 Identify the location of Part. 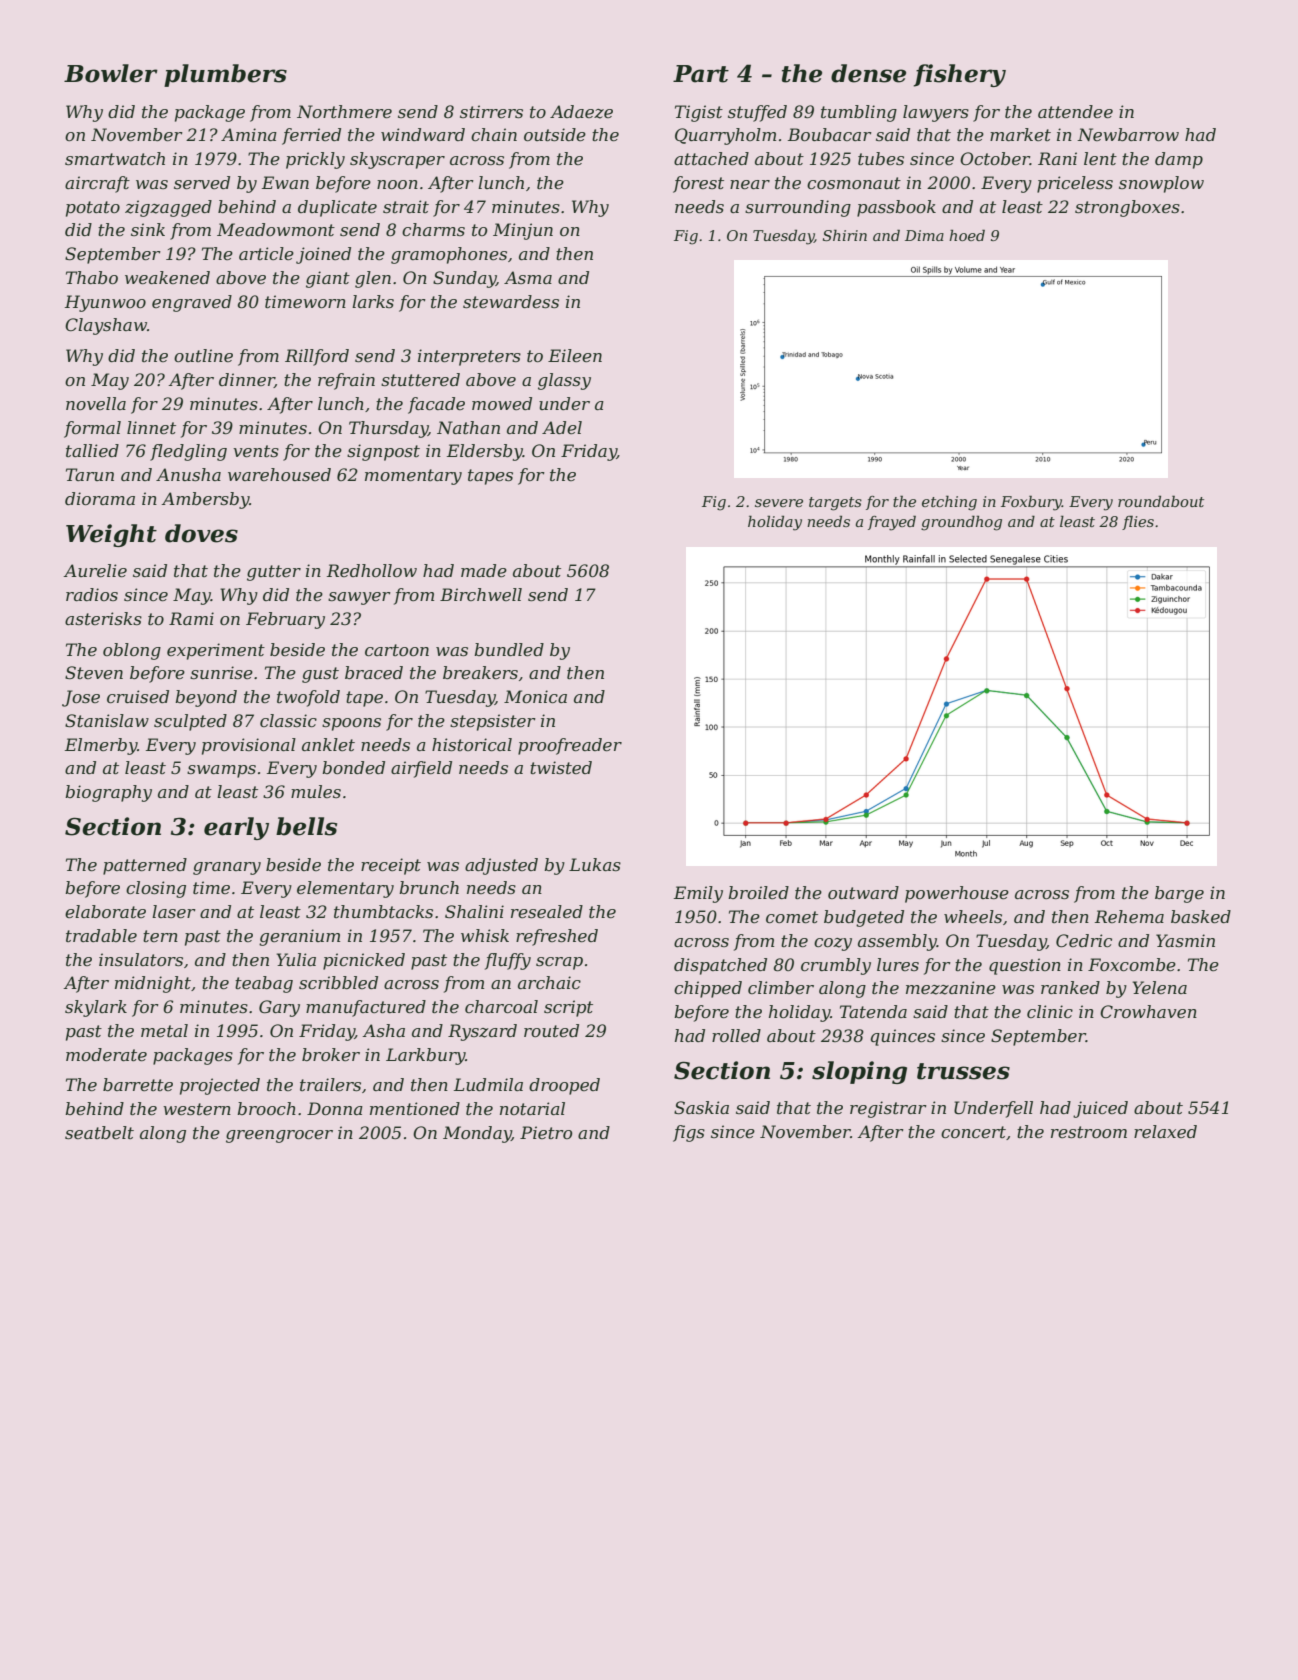
(701, 74).
